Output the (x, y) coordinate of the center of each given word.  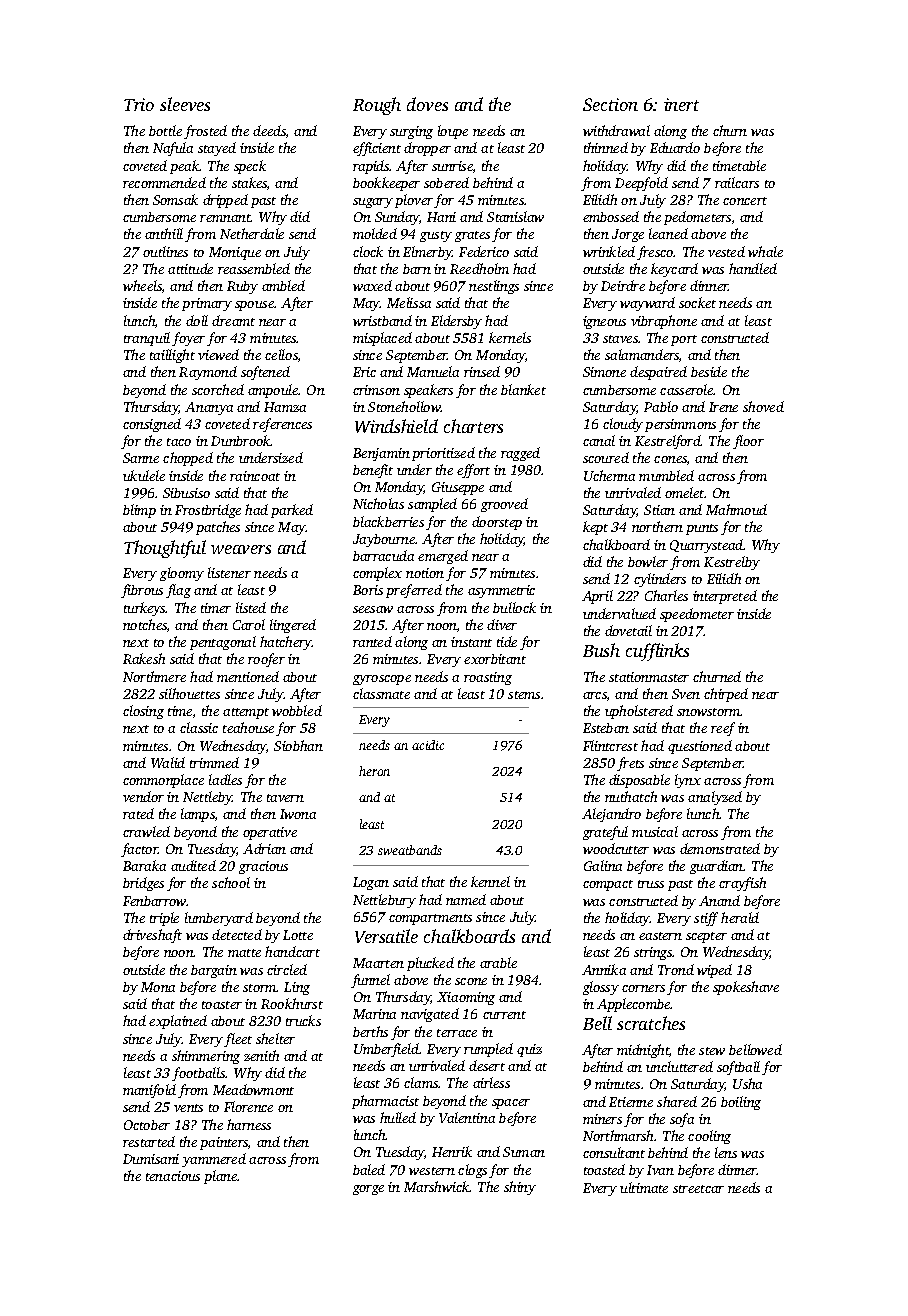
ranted (372, 641)
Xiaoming (466, 998)
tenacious (173, 1176)
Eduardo (675, 147)
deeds (269, 130)
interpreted (725, 597)
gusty (436, 236)
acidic (428, 745)
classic (199, 727)
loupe (453, 132)
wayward (647, 304)
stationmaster (649, 677)
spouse (254, 306)
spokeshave (746, 988)
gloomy (182, 574)
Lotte (298, 935)
